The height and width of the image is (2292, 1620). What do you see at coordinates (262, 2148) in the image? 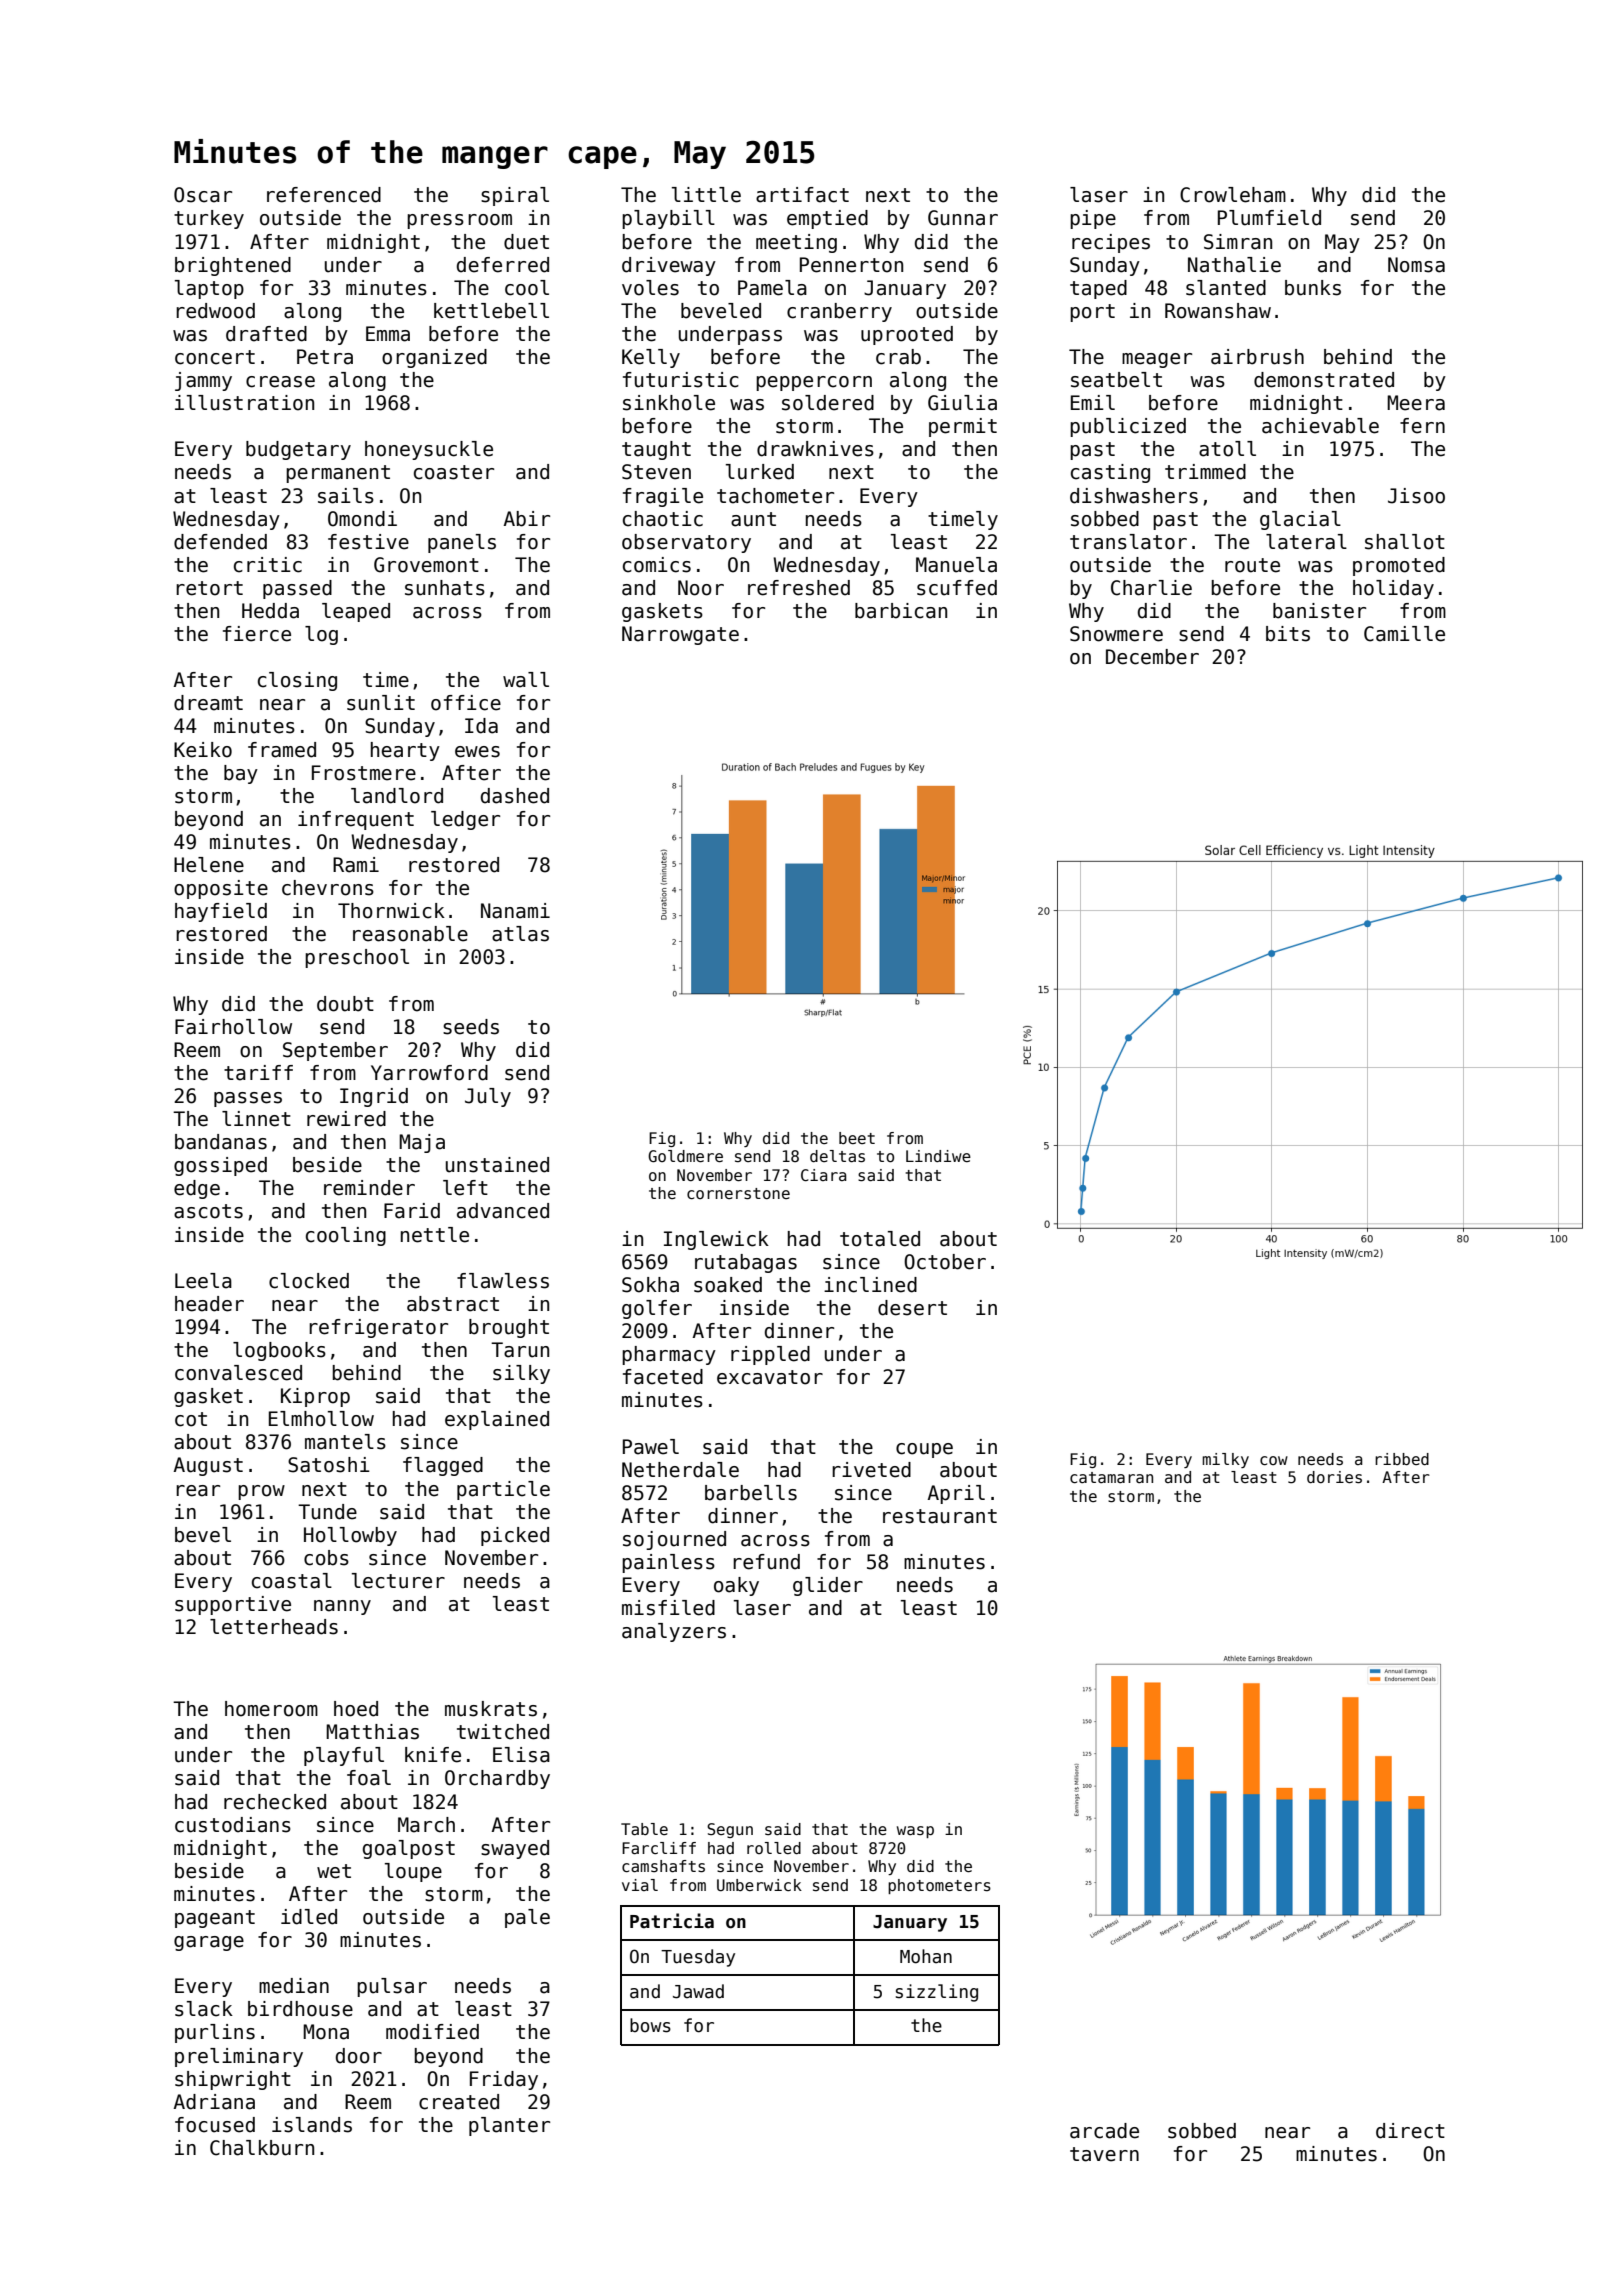
I see `Chalkburn` at bounding box center [262, 2148].
